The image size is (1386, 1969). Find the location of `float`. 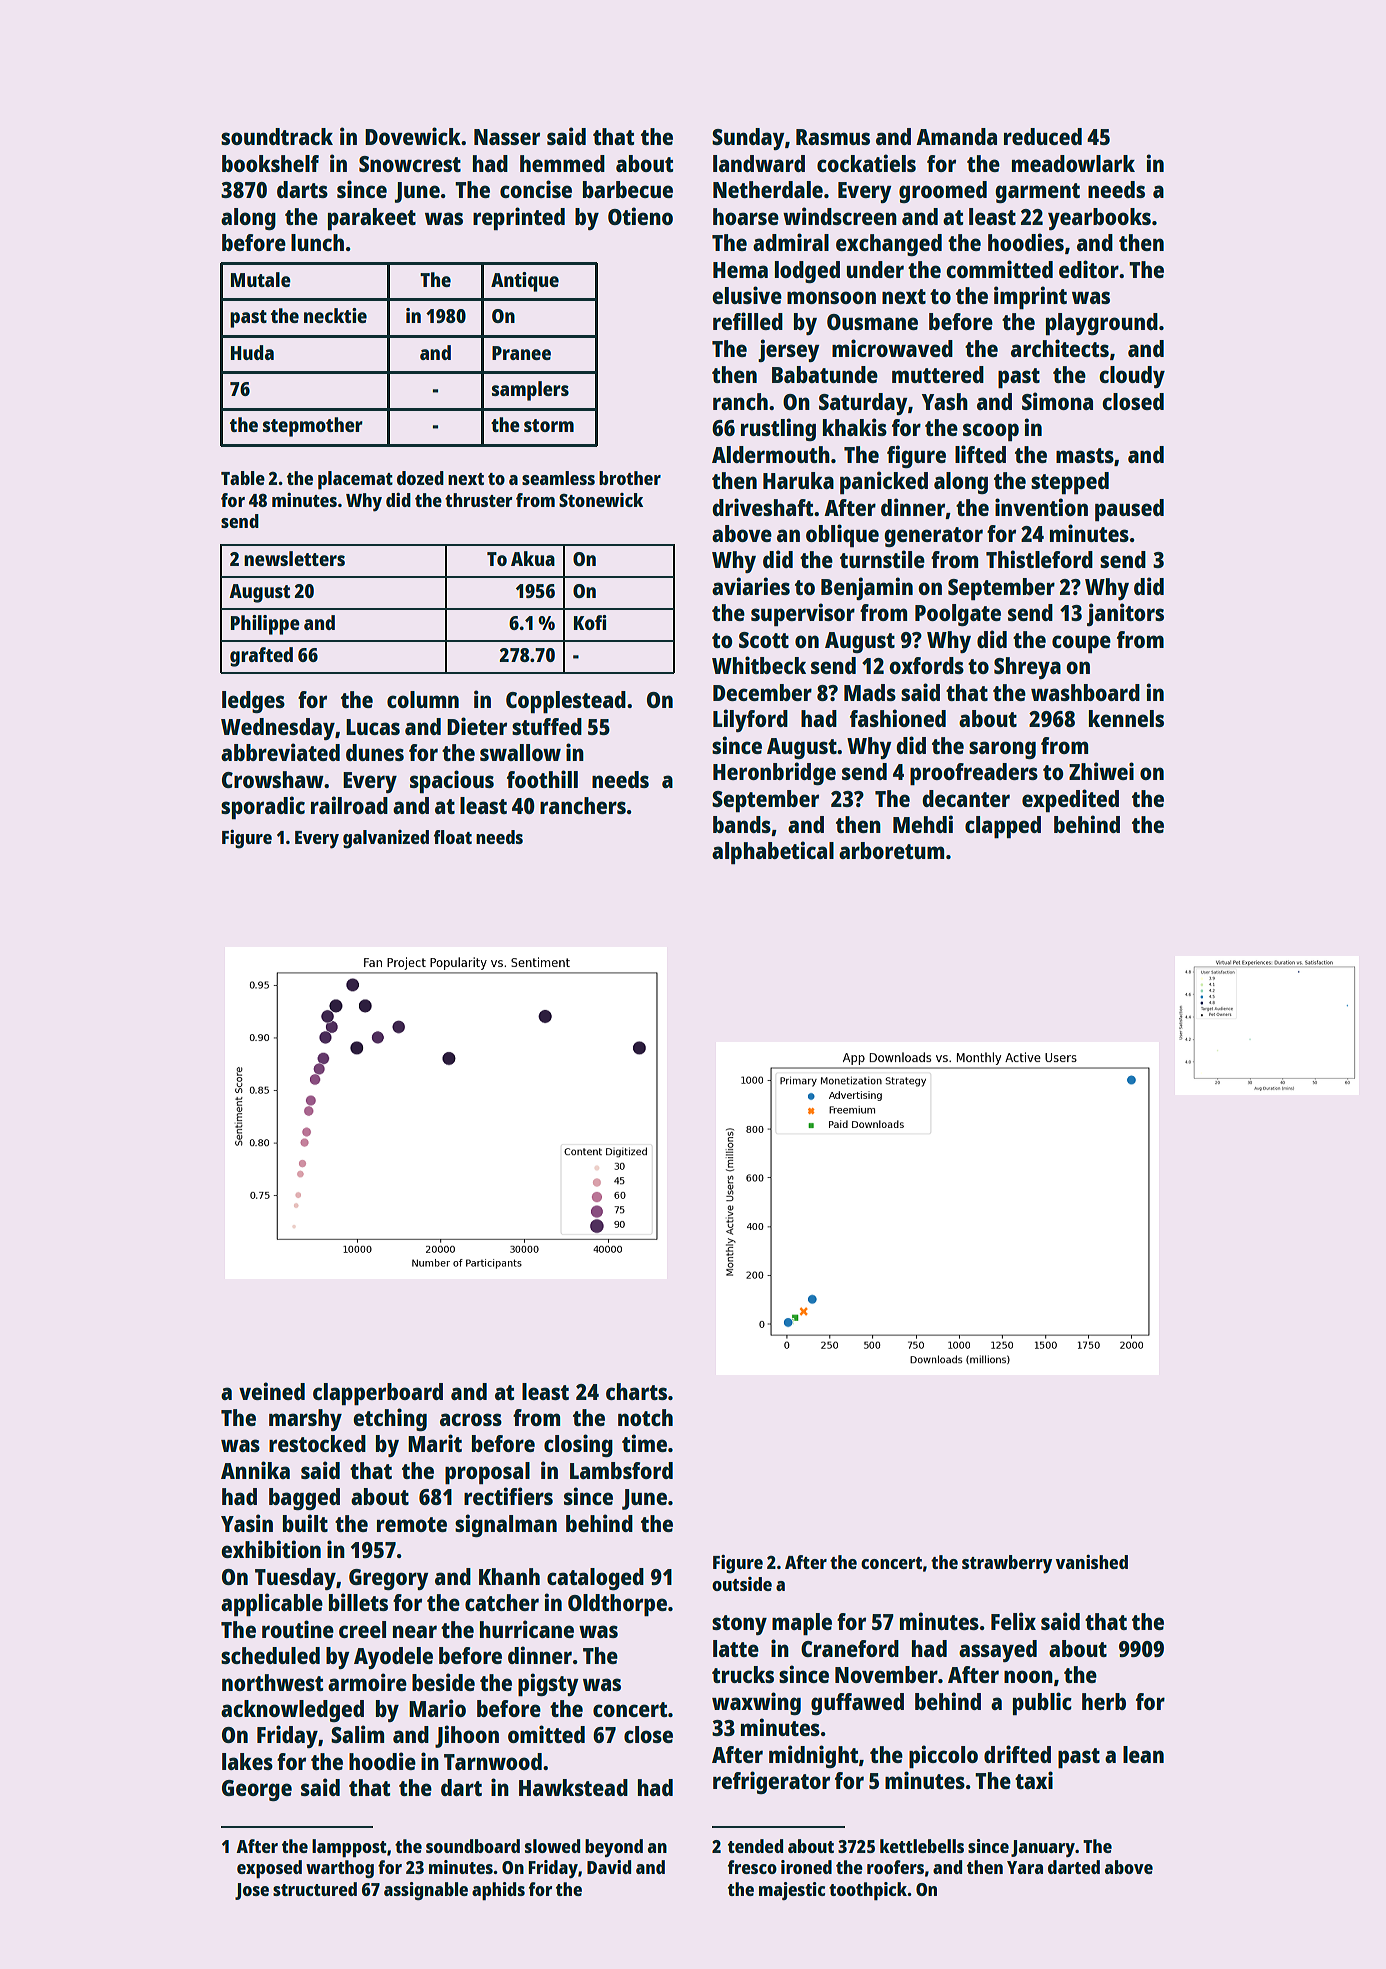

float is located at coordinates (453, 837).
